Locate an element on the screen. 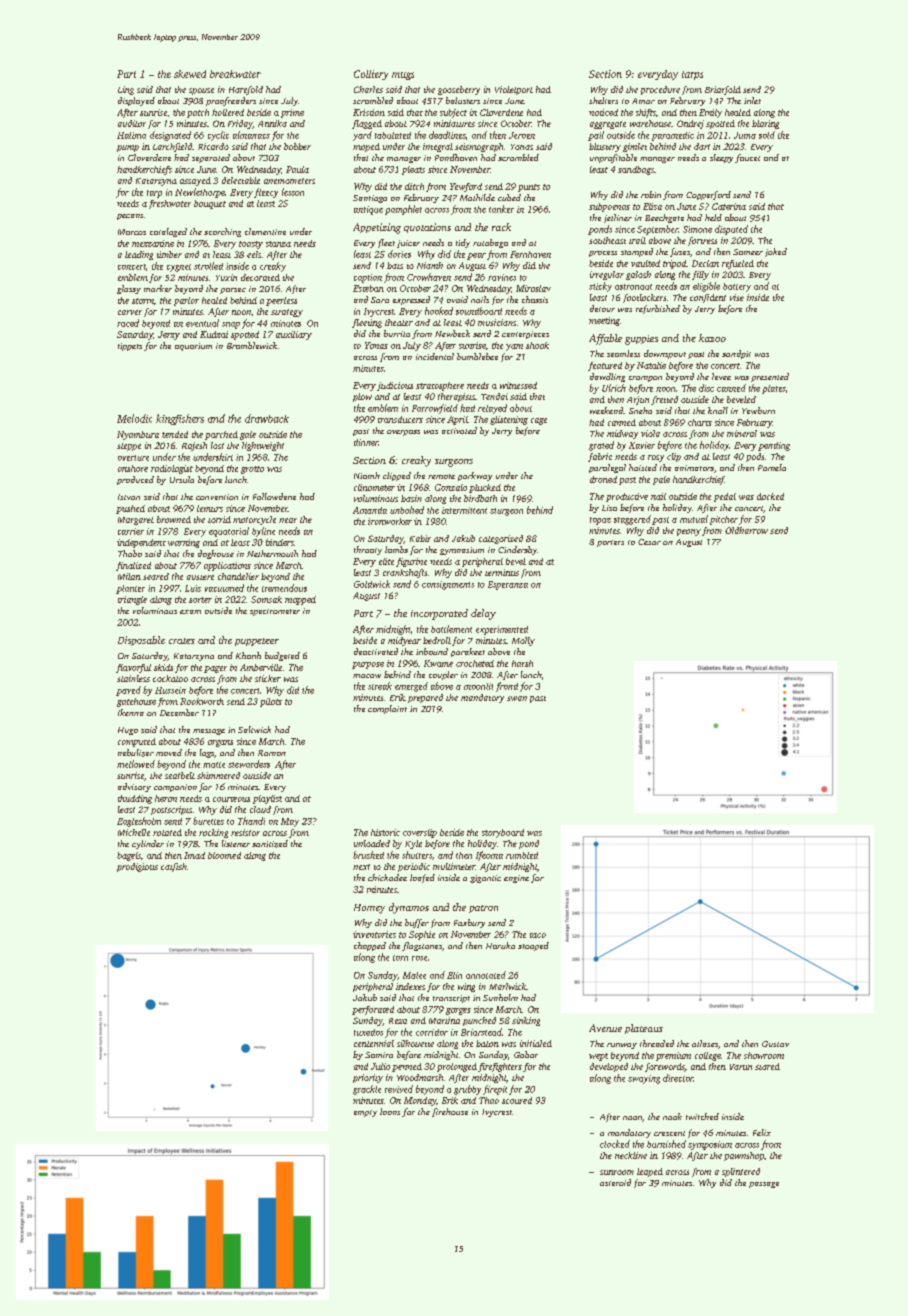  Jeroen is located at coordinates (522, 135).
